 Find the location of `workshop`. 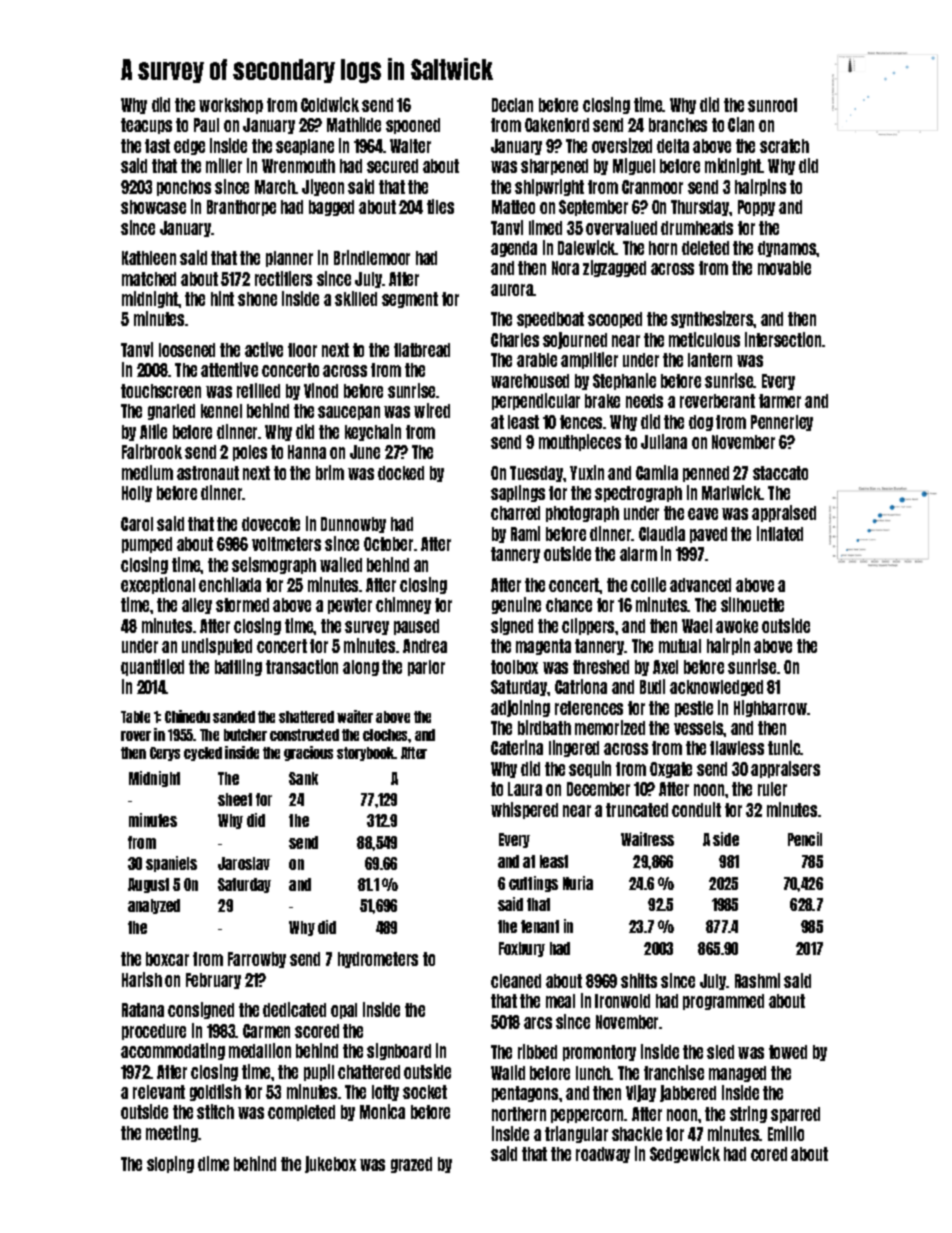

workshop is located at coordinates (231, 106).
